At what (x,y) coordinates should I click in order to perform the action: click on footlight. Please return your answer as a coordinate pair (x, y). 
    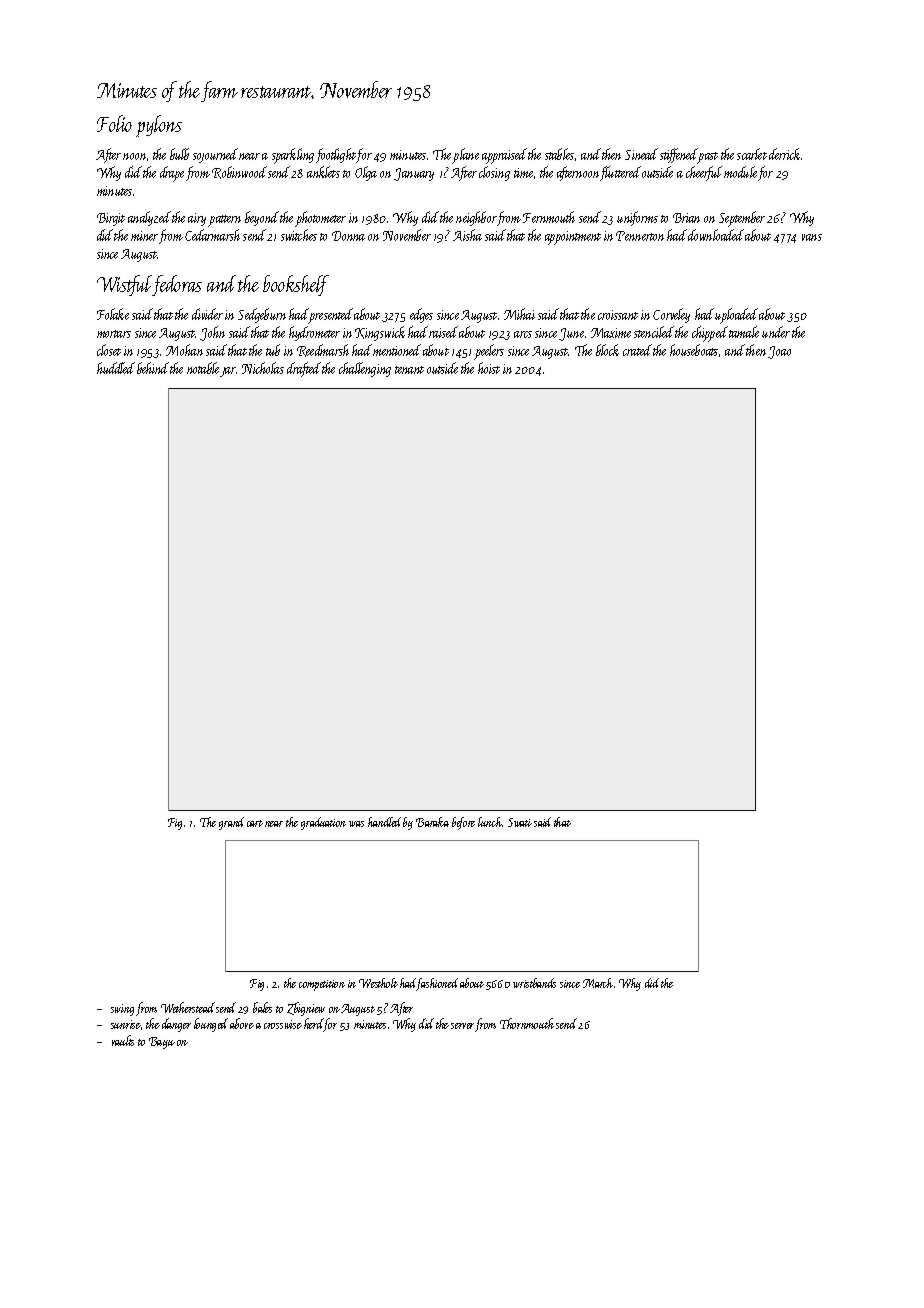
    Looking at the image, I should click on (336, 155).
